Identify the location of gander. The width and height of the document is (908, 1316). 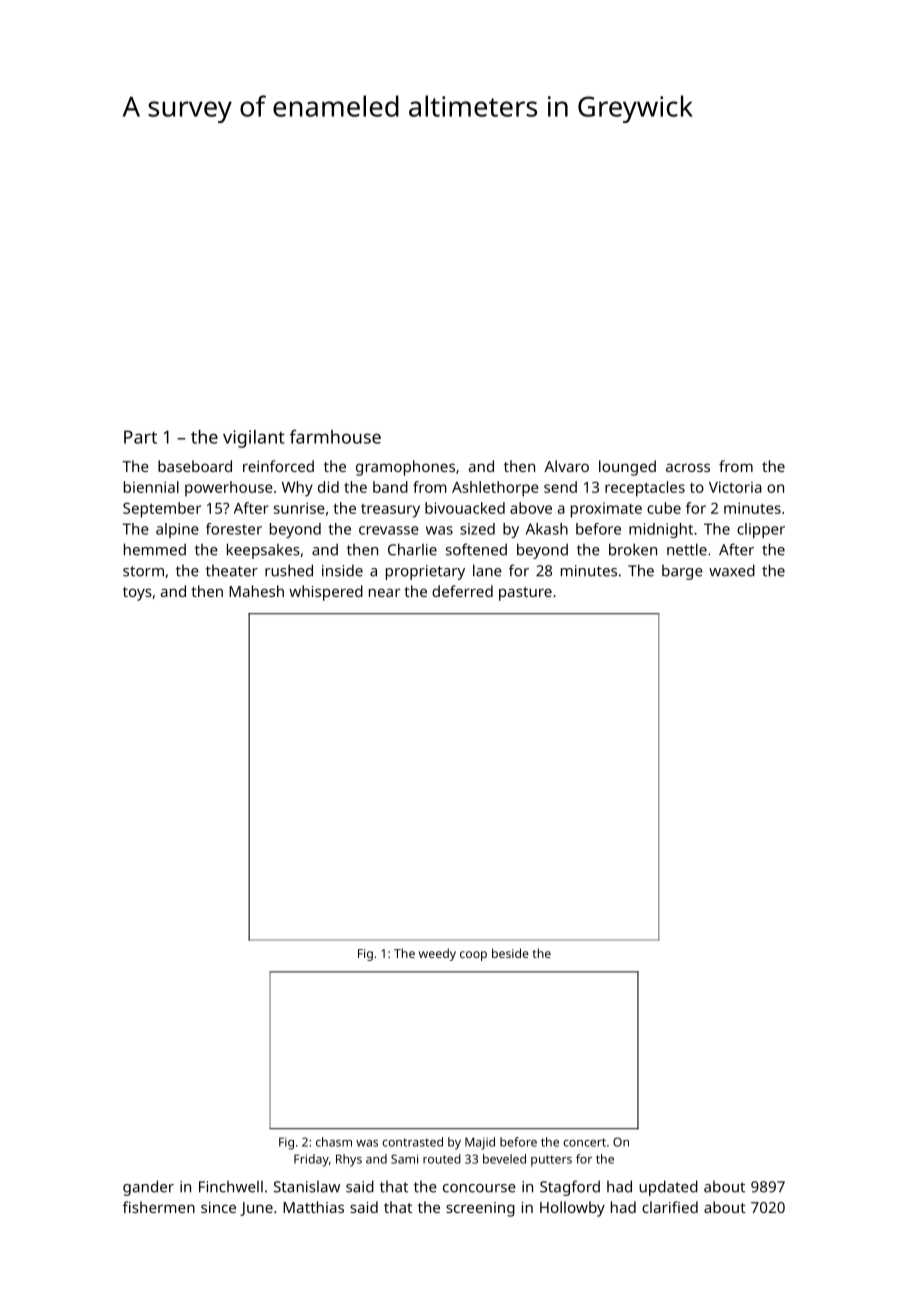
(148, 1188).
